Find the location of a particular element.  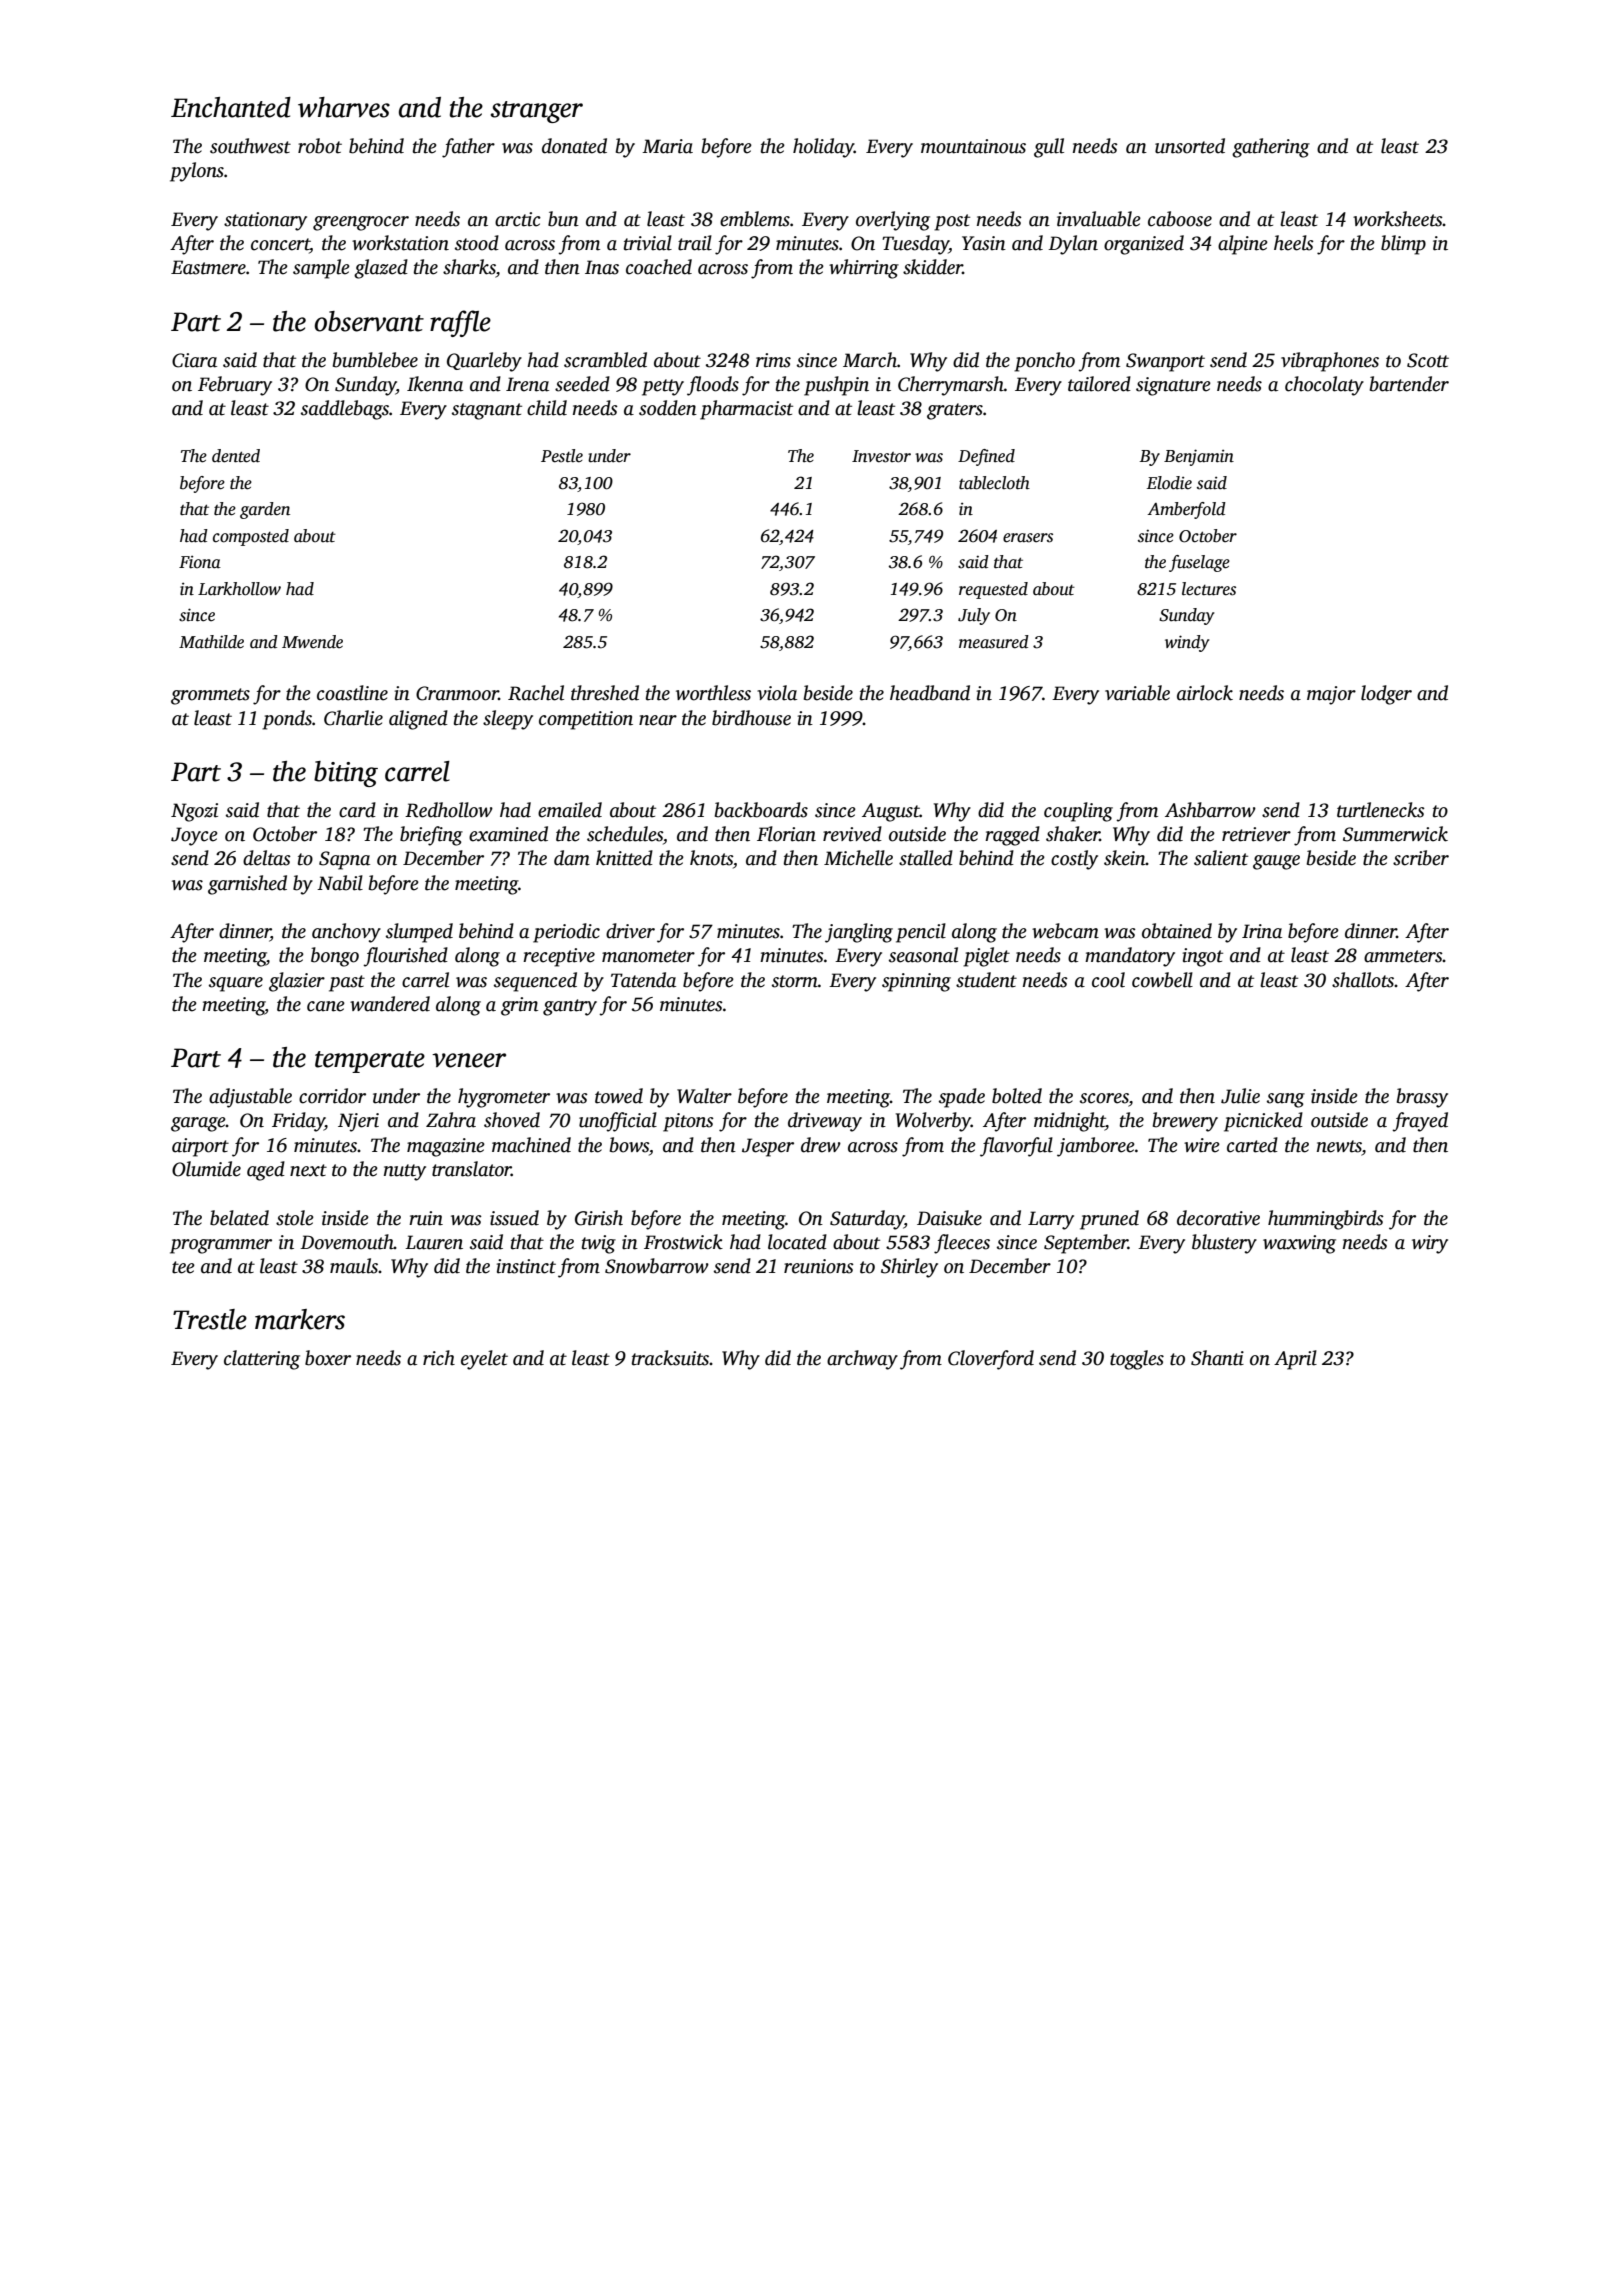

dented is located at coordinates (236, 456).
